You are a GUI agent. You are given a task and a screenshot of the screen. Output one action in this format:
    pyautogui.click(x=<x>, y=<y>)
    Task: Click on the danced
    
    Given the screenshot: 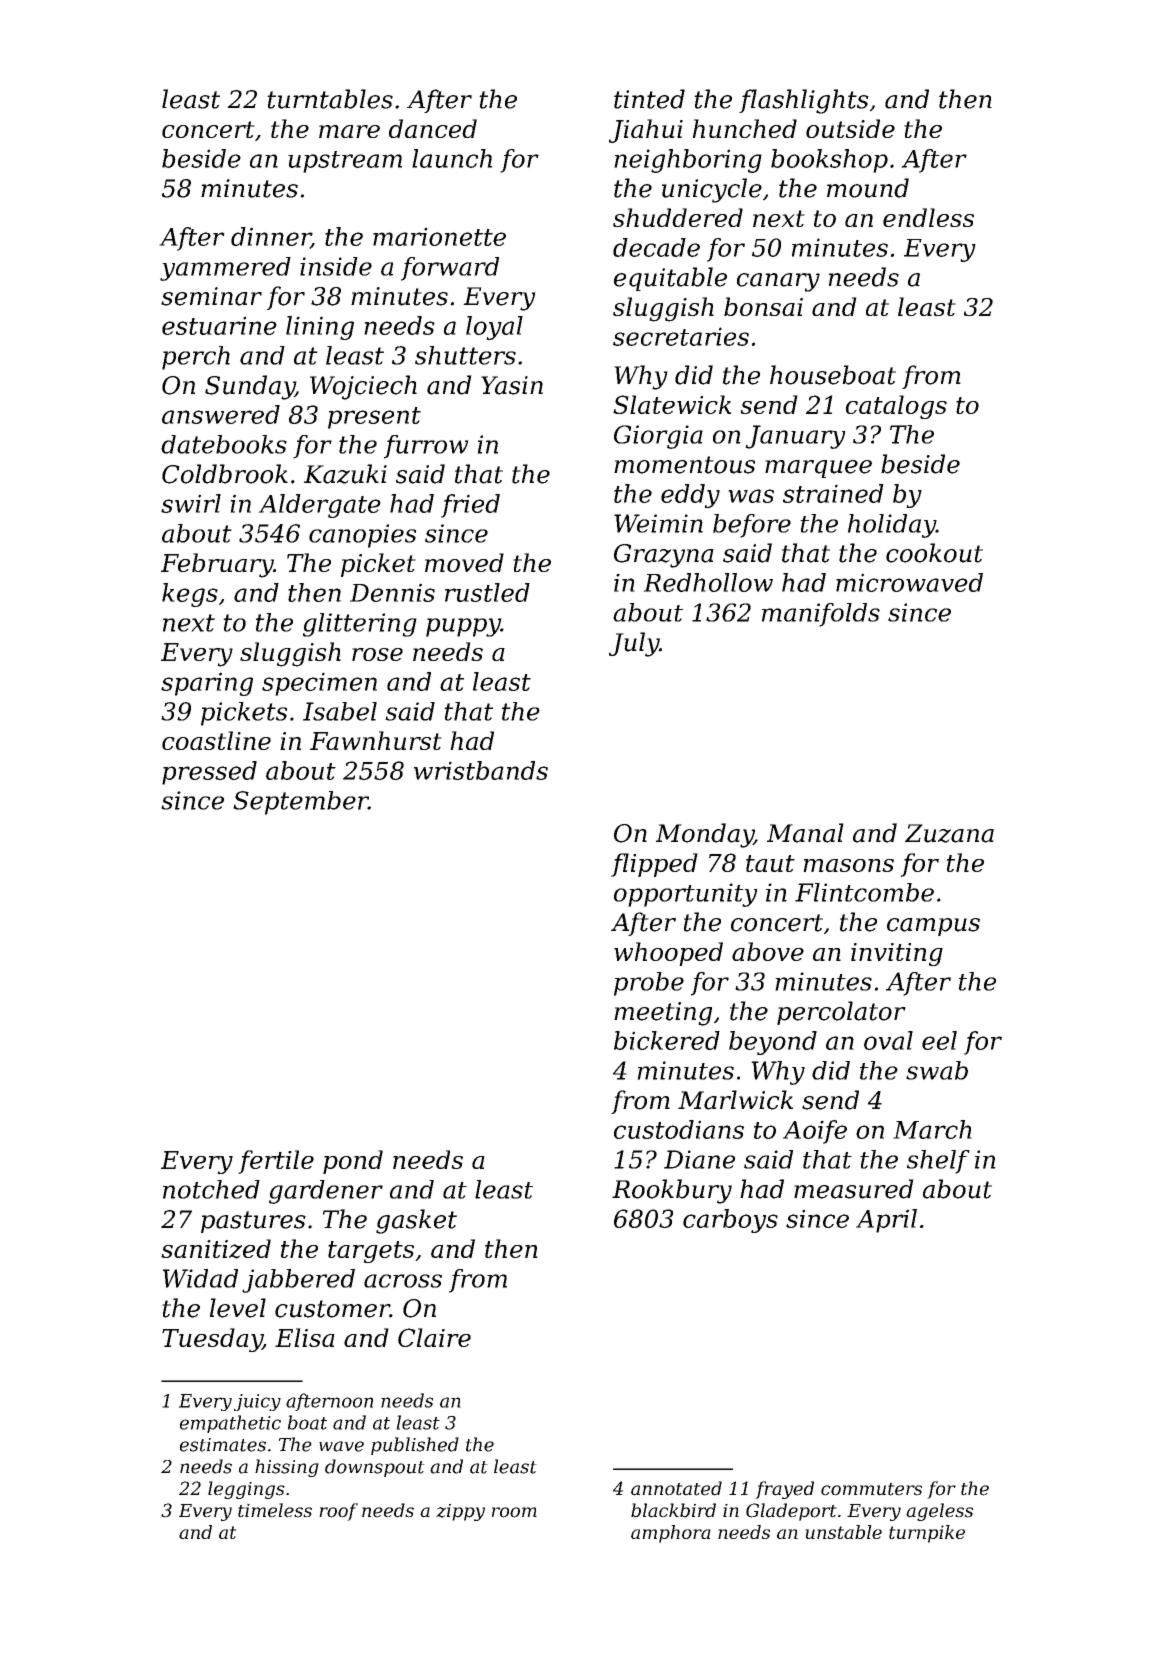 What is the action you would take?
    pyautogui.click(x=433, y=128)
